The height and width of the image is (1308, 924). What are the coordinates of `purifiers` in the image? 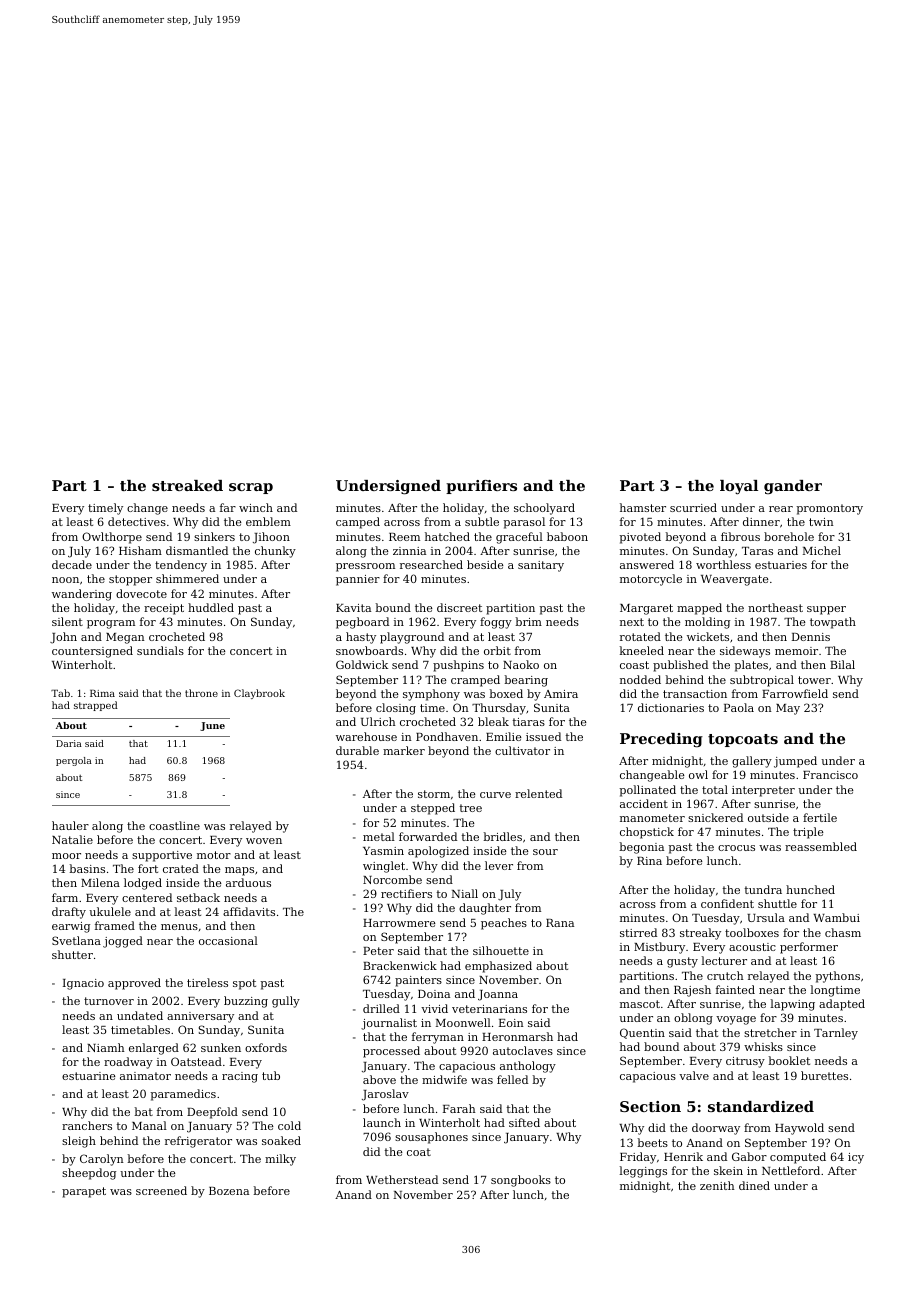 It's located at (481, 487).
